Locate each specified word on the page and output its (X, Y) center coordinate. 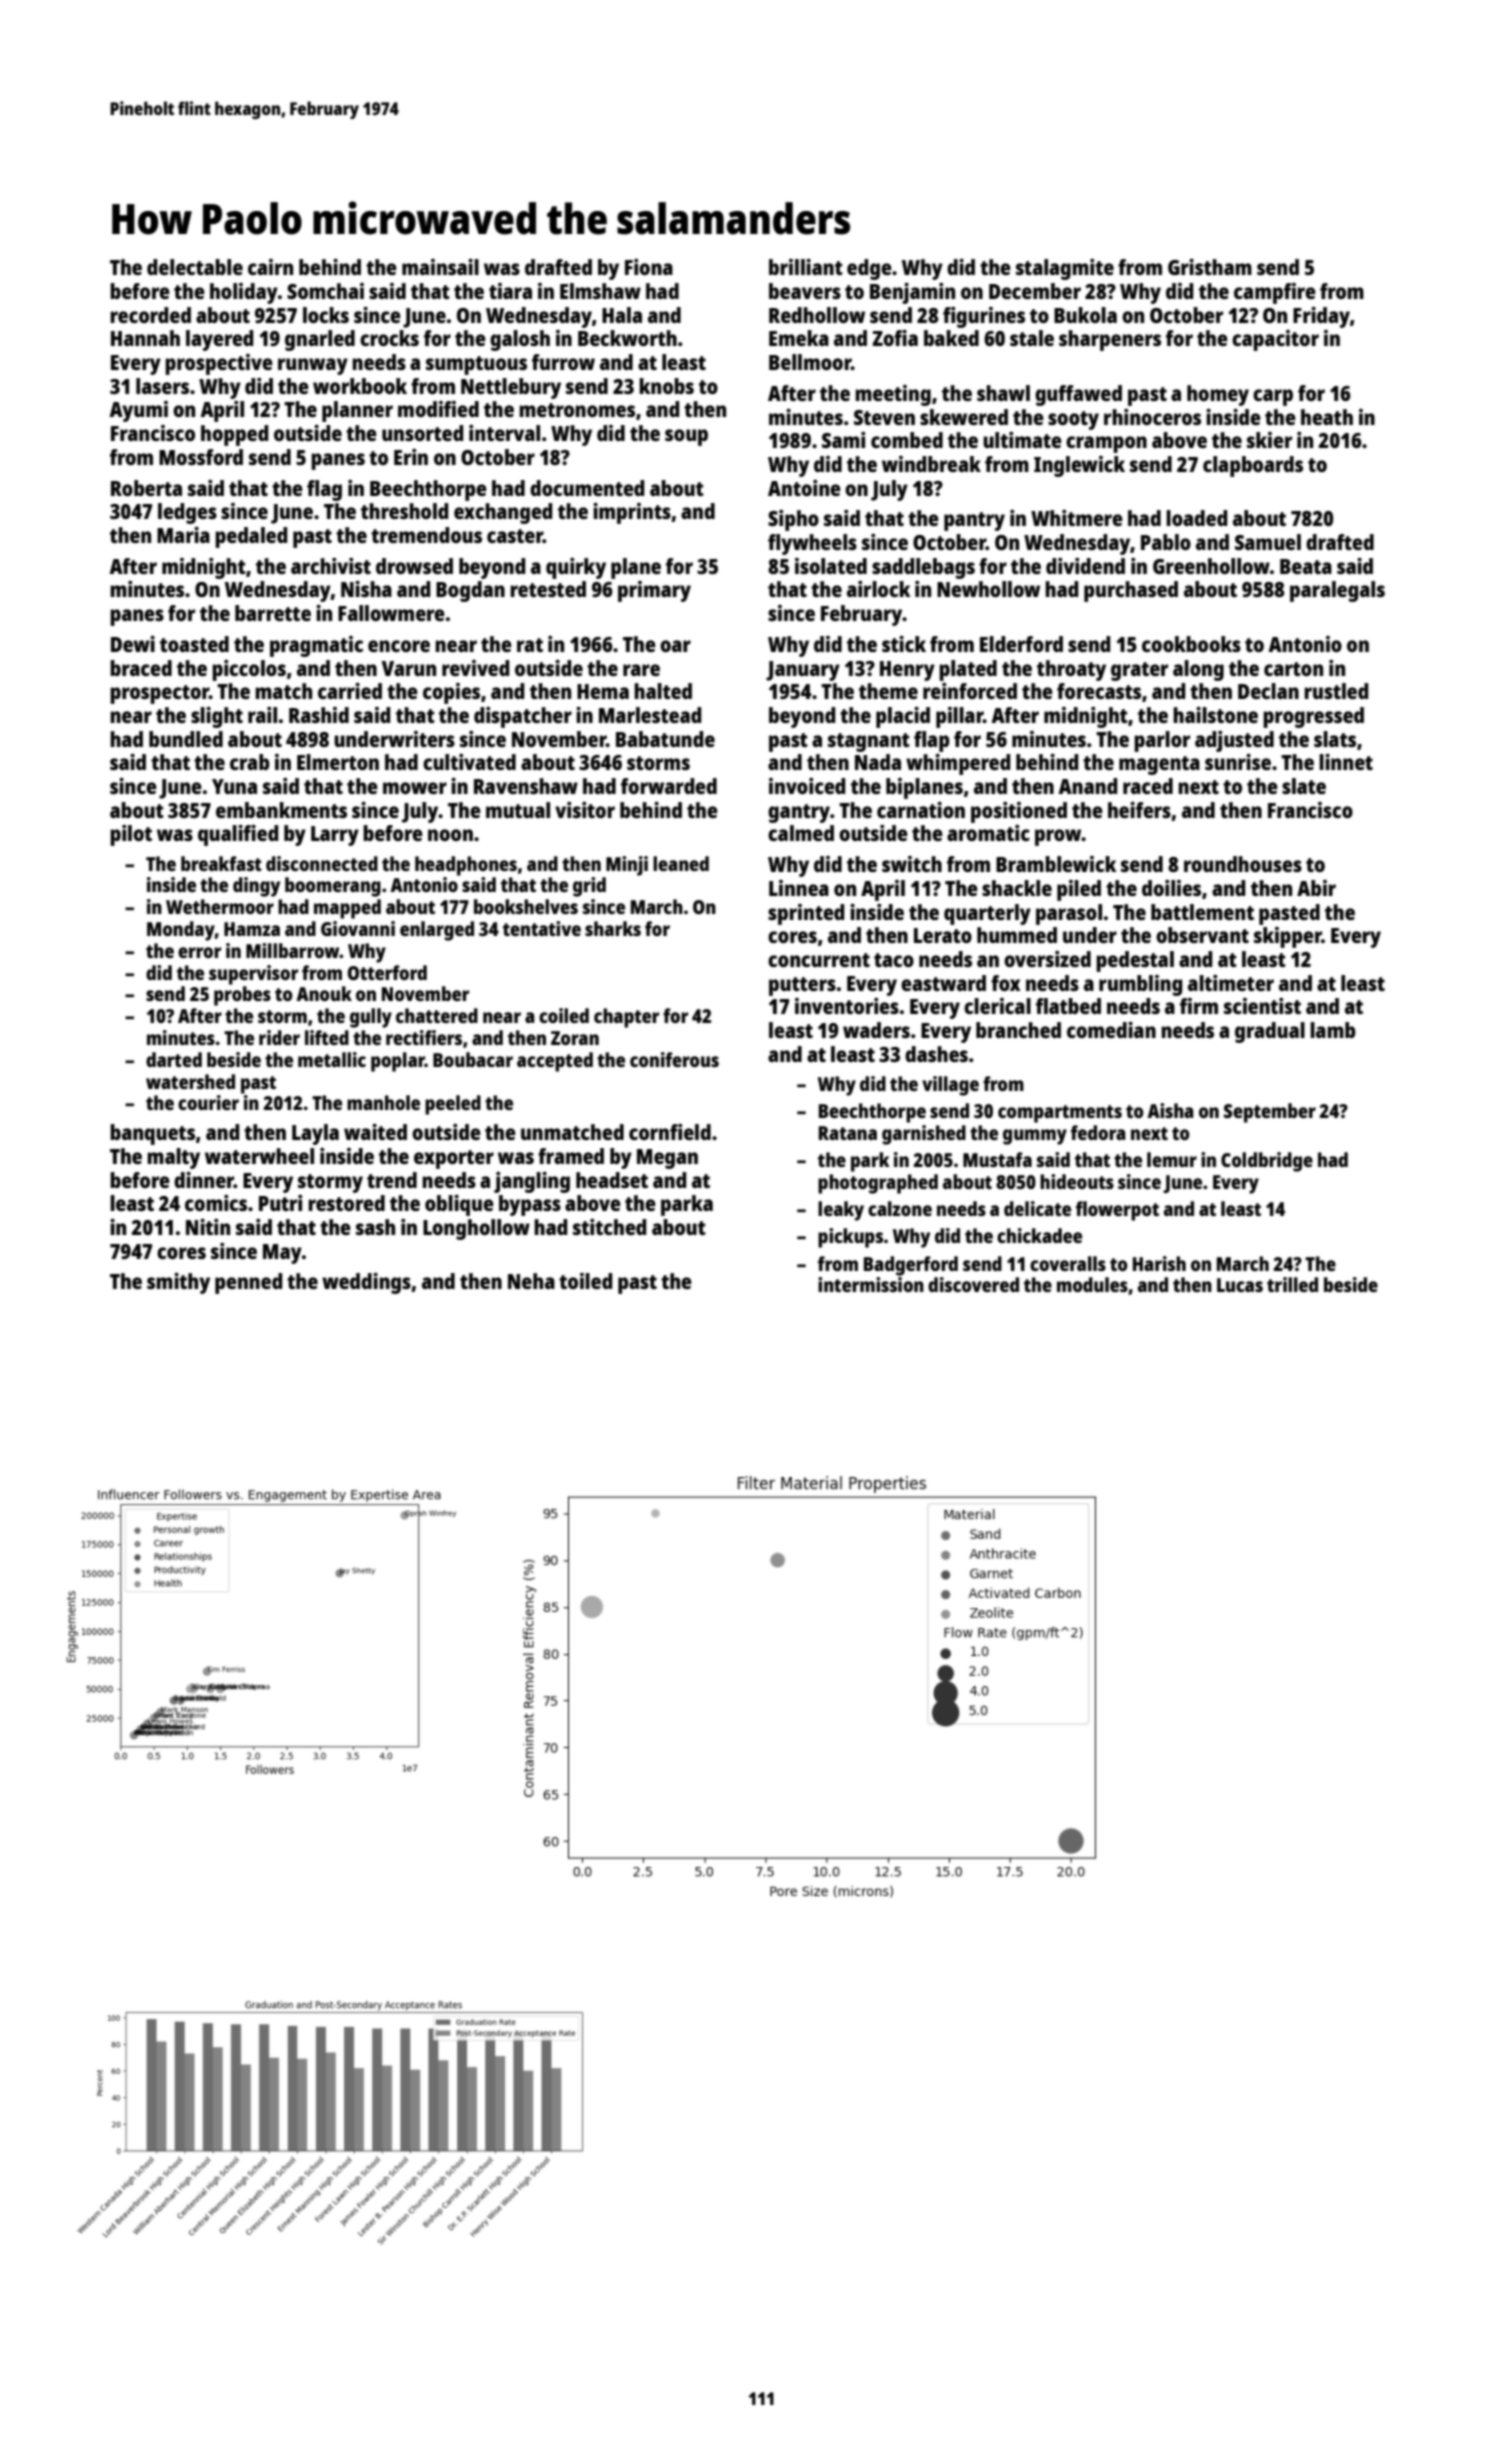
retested (548, 589)
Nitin (208, 1227)
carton (1293, 669)
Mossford (201, 457)
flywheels (812, 544)
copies (451, 693)
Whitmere (1077, 518)
